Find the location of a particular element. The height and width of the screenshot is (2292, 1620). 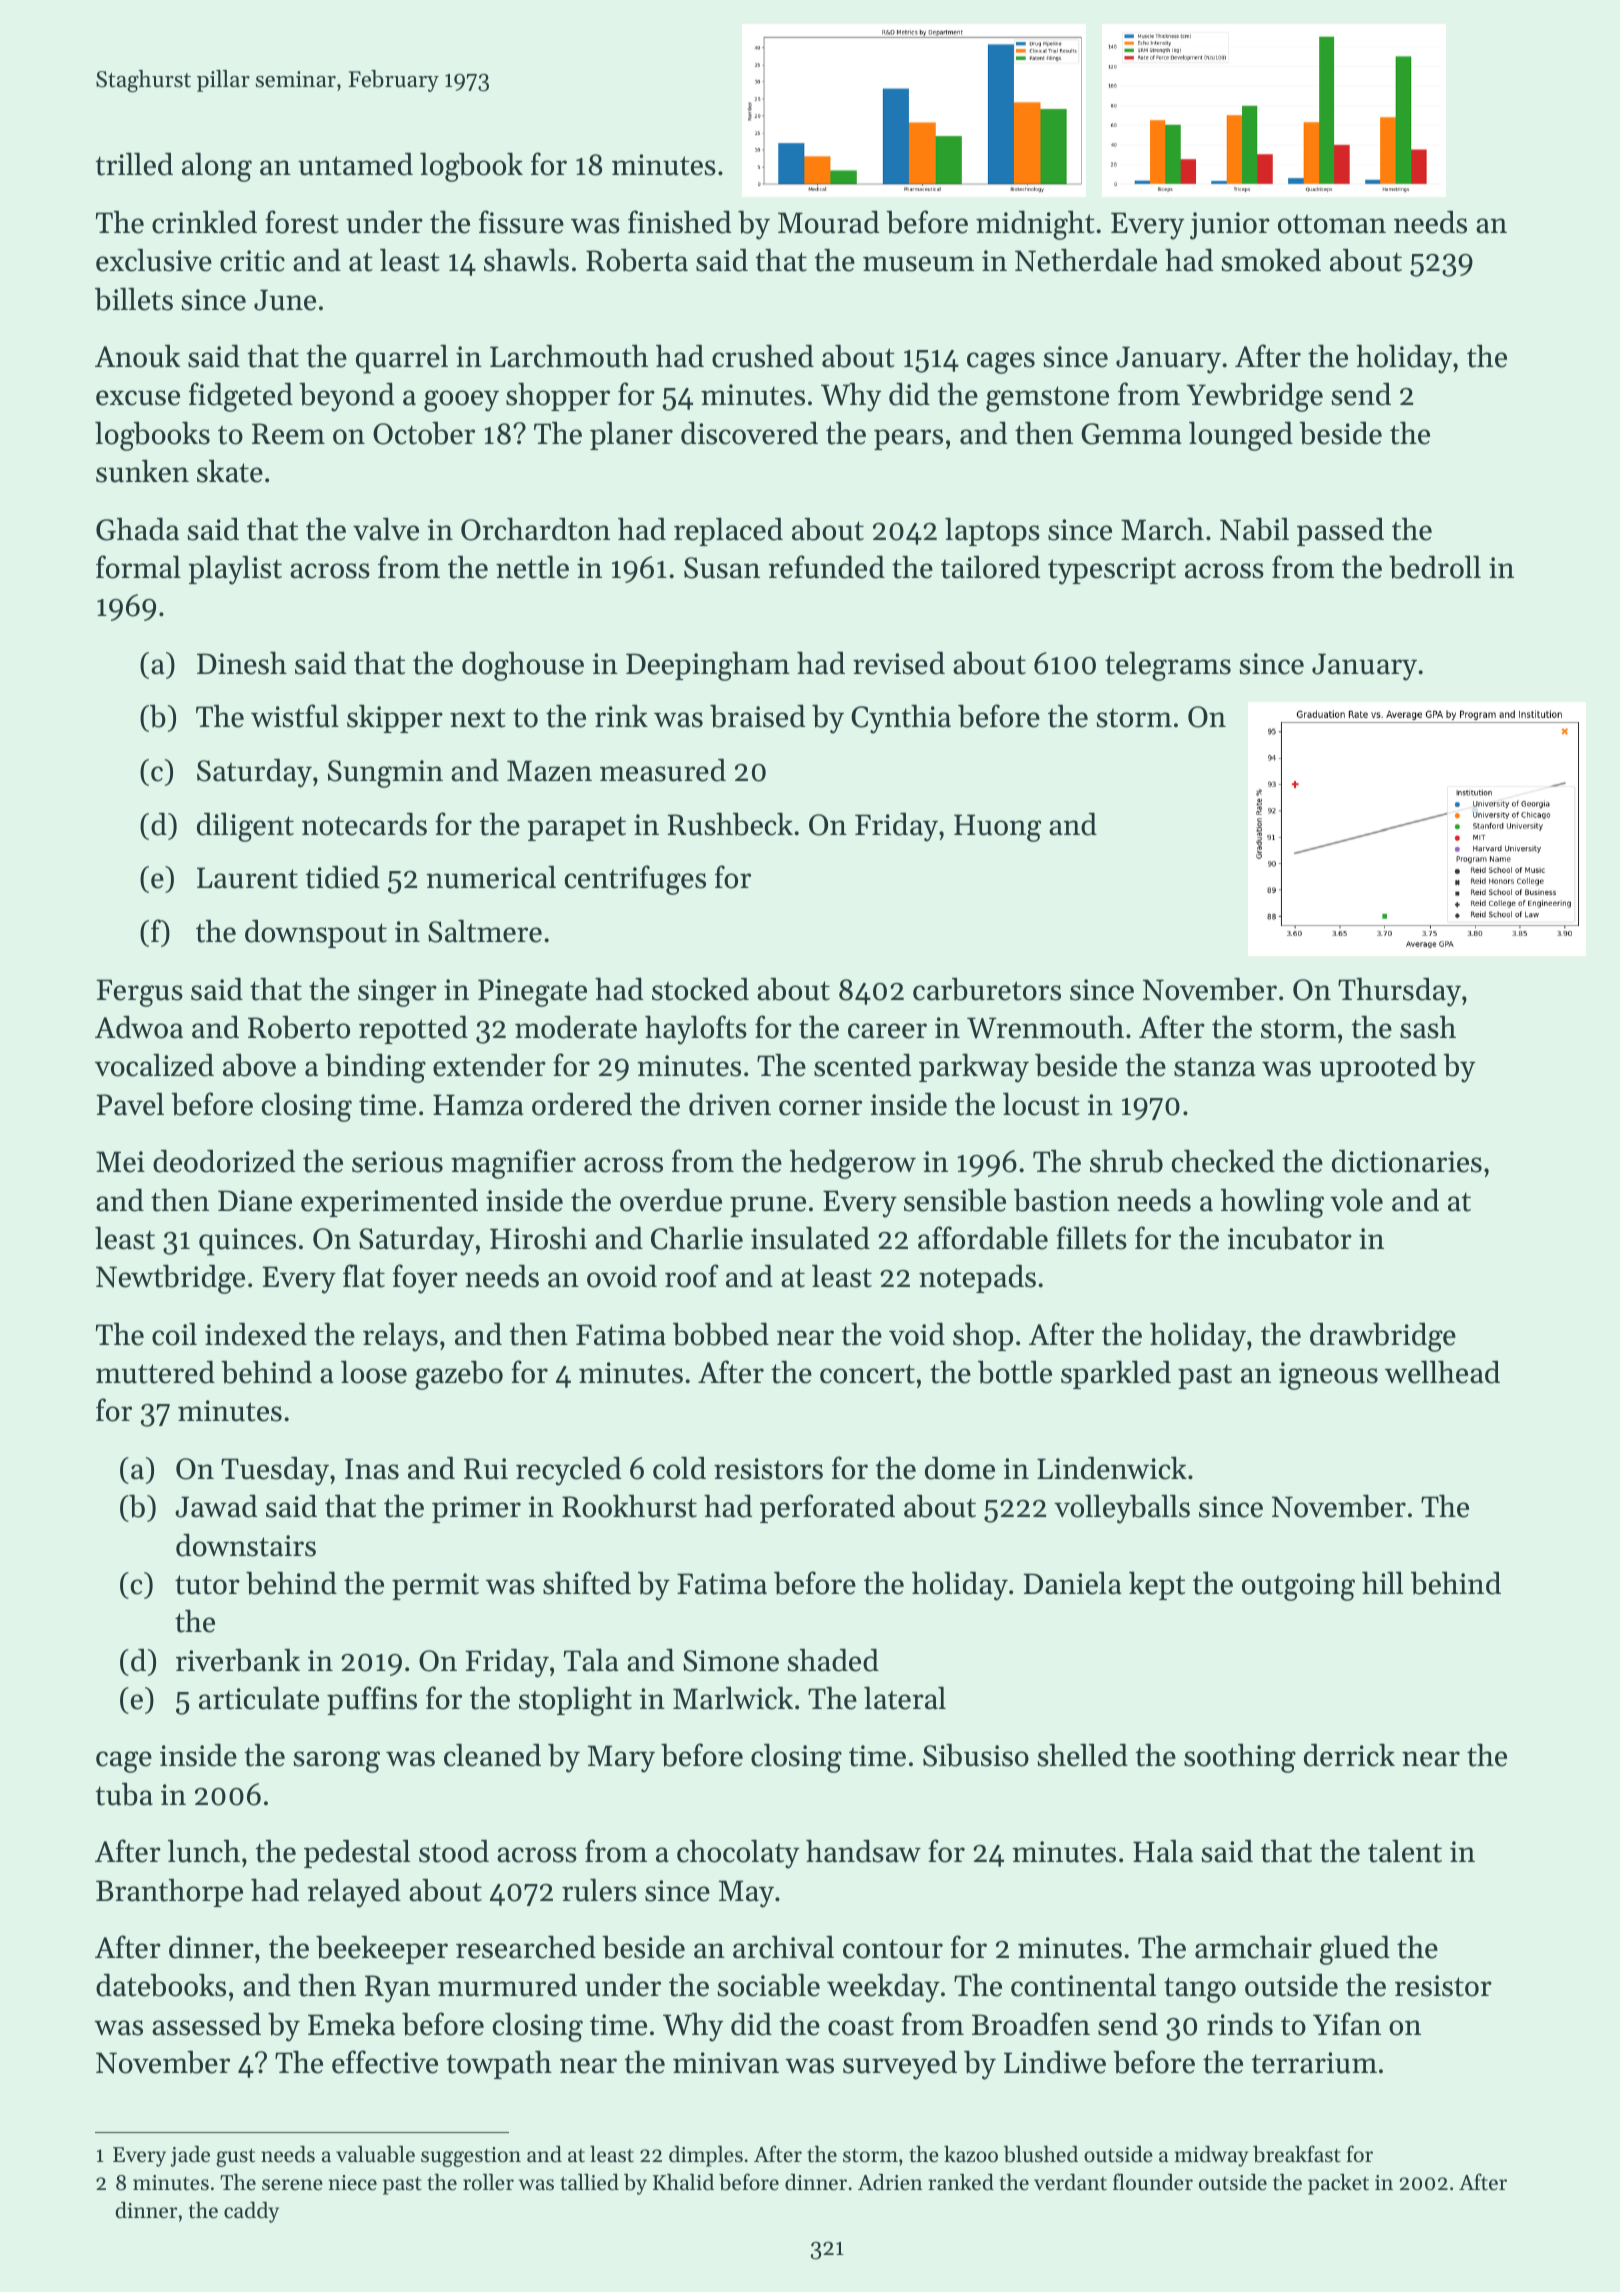

along is located at coordinates (217, 167).
